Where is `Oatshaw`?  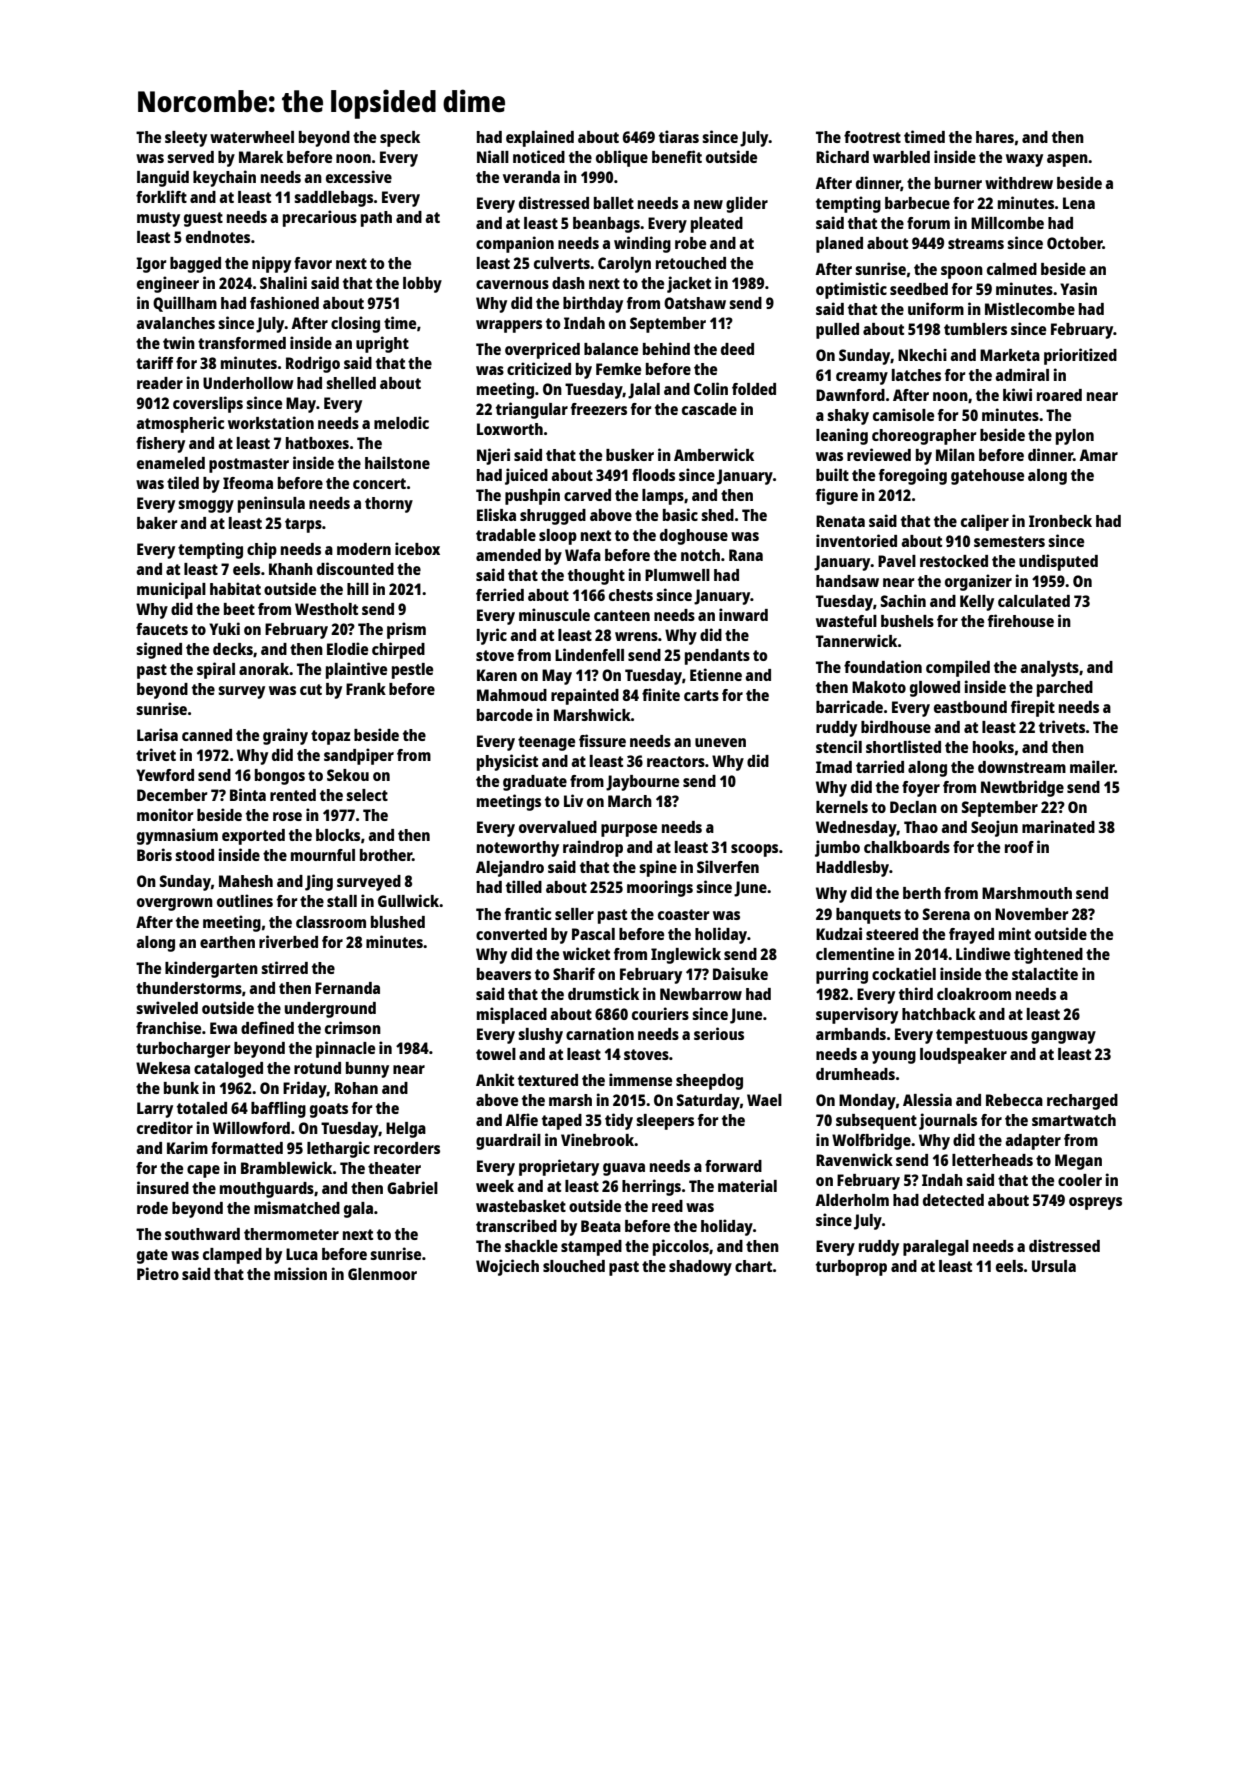
Oatshaw is located at coordinates (695, 303).
